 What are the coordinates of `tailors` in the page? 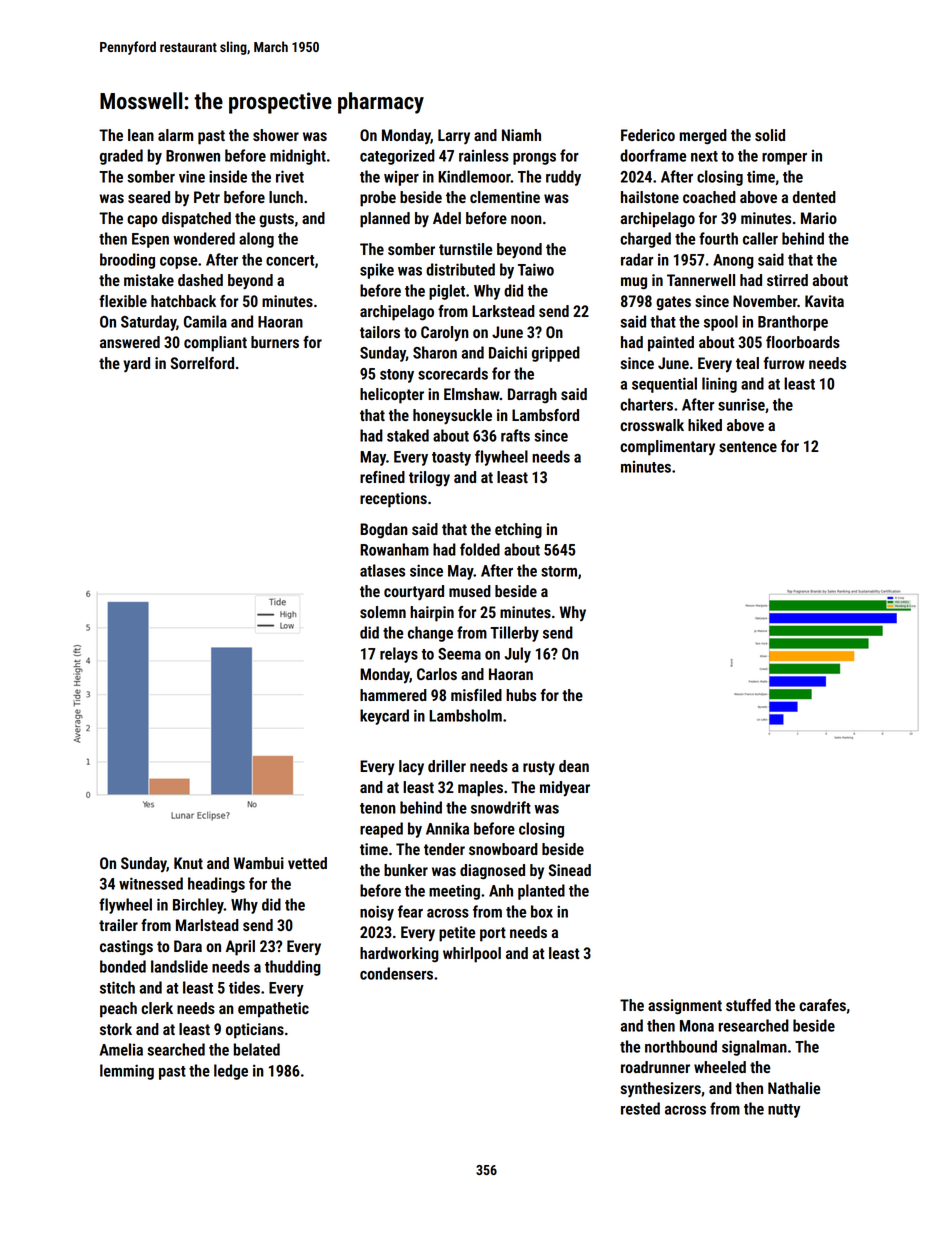 It's located at (380, 332).
